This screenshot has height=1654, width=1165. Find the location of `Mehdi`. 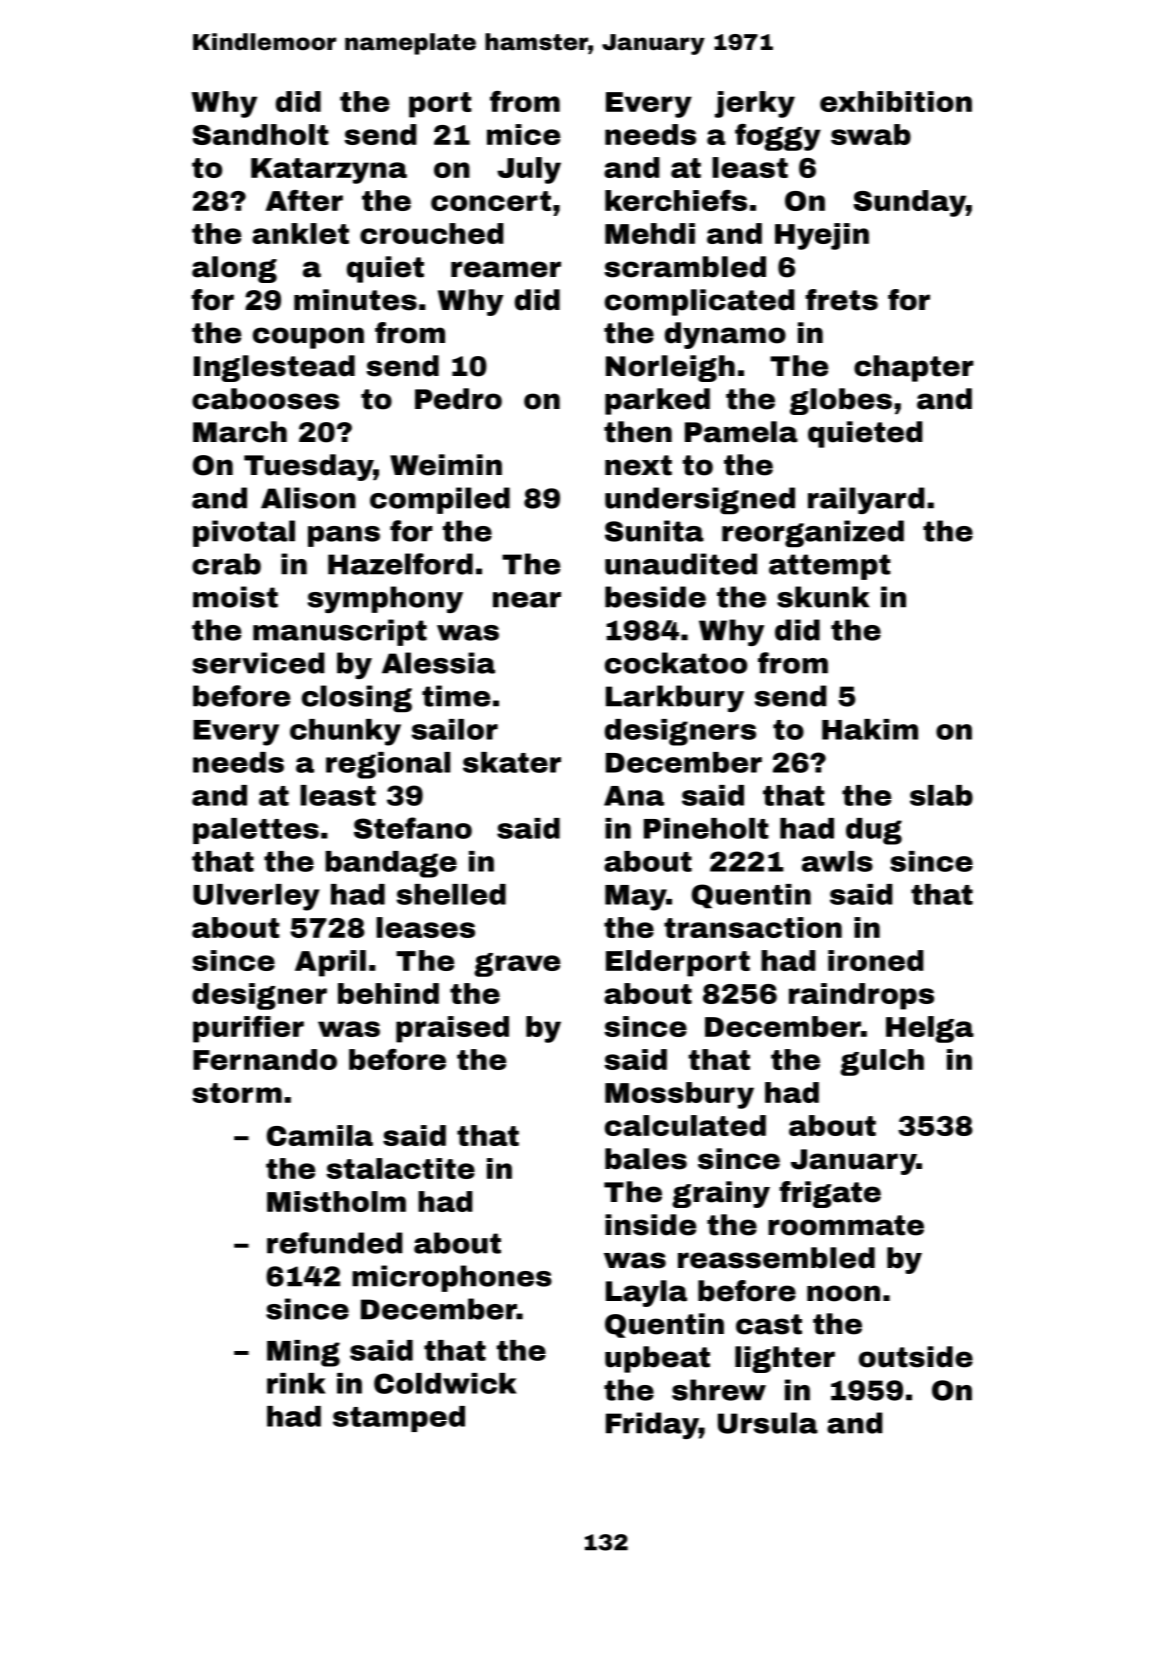

Mehdi is located at coordinates (650, 233).
